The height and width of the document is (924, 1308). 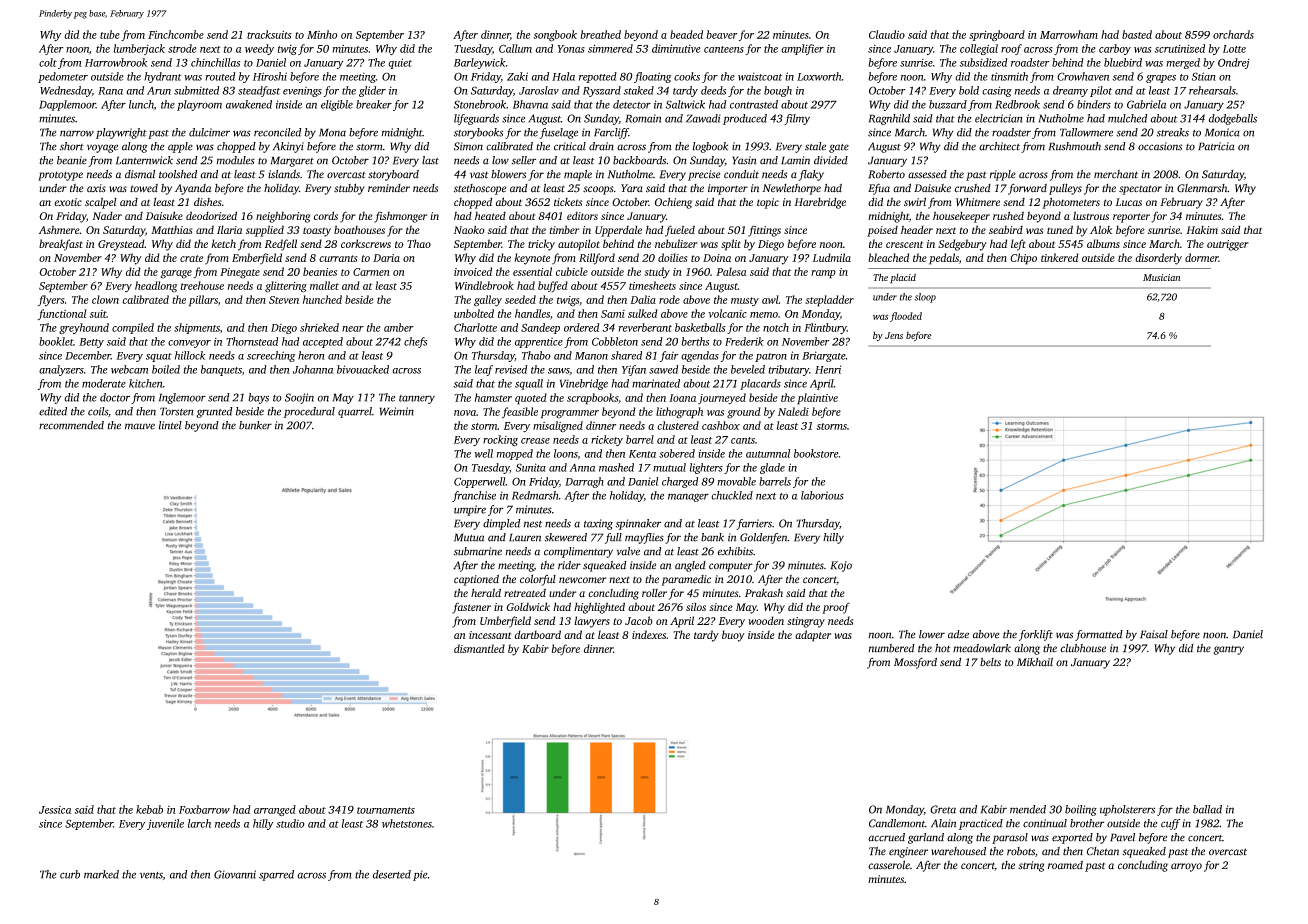 What do you see at coordinates (149, 809) in the document?
I see `kebab` at bounding box center [149, 809].
